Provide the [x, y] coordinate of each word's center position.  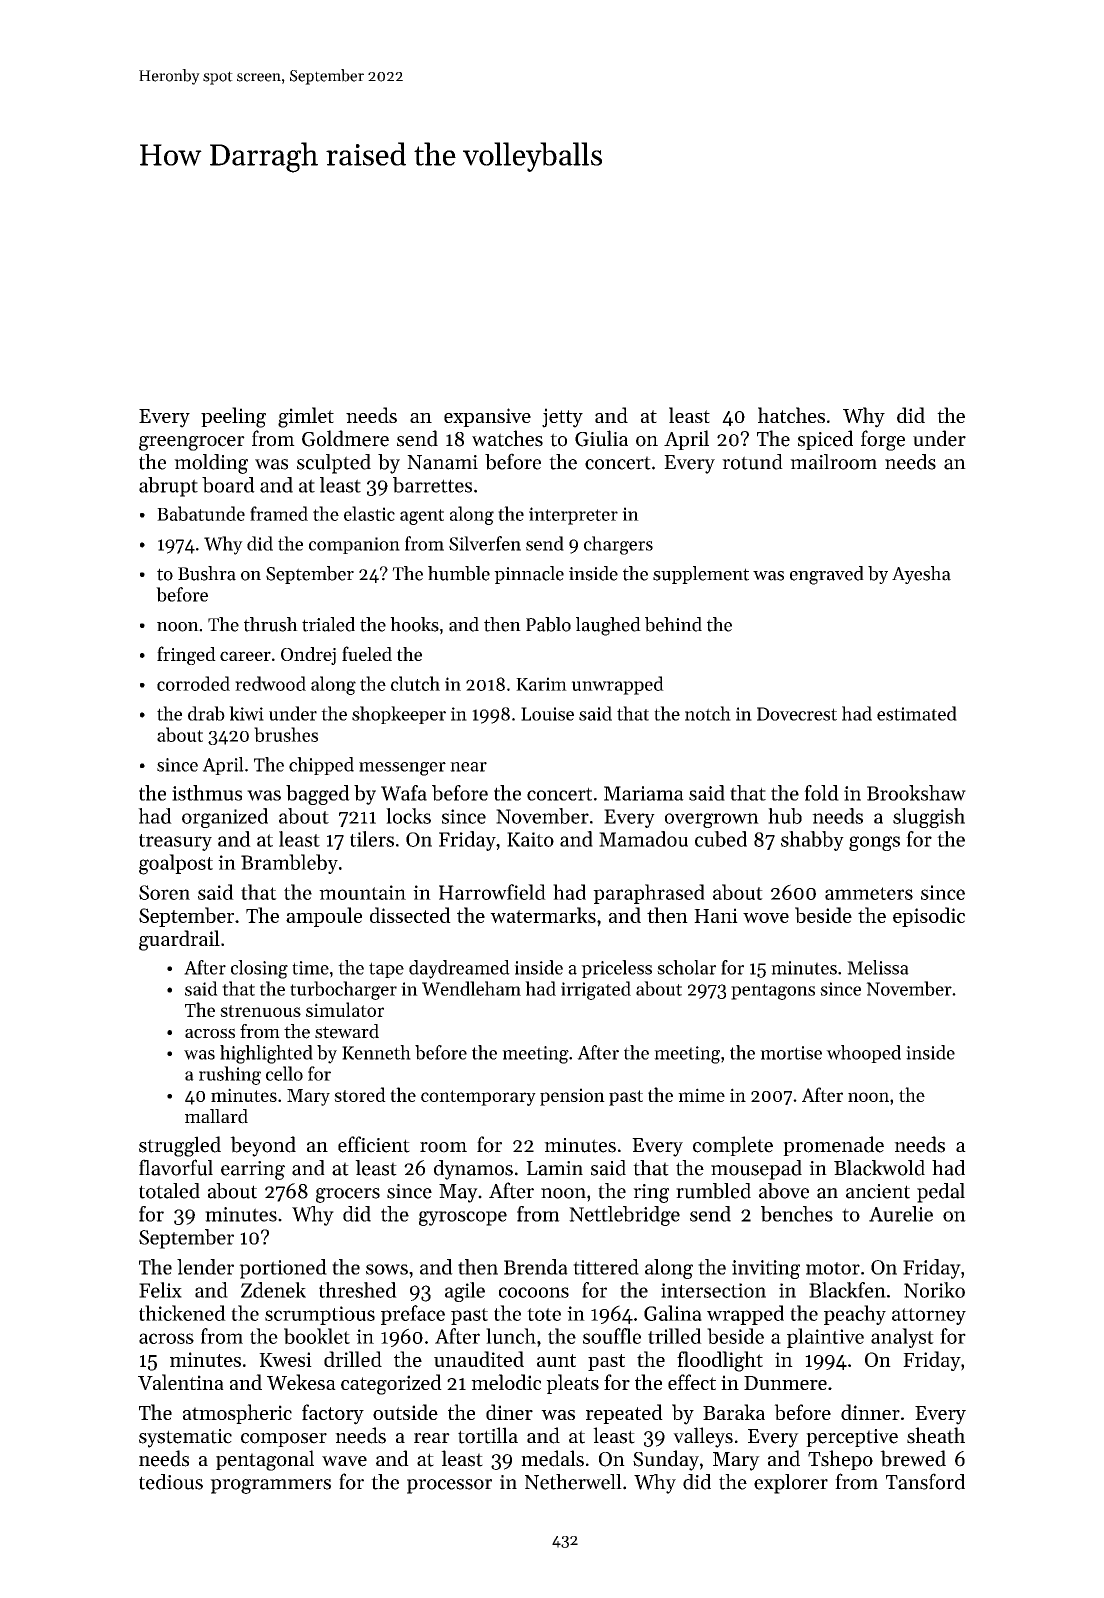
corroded [193, 683]
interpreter [573, 516]
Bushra [207, 573]
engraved [827, 575]
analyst [902, 1338]
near [468, 767]
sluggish [929, 818]
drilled [353, 1359]
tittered [606, 1267]
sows [387, 1269]
